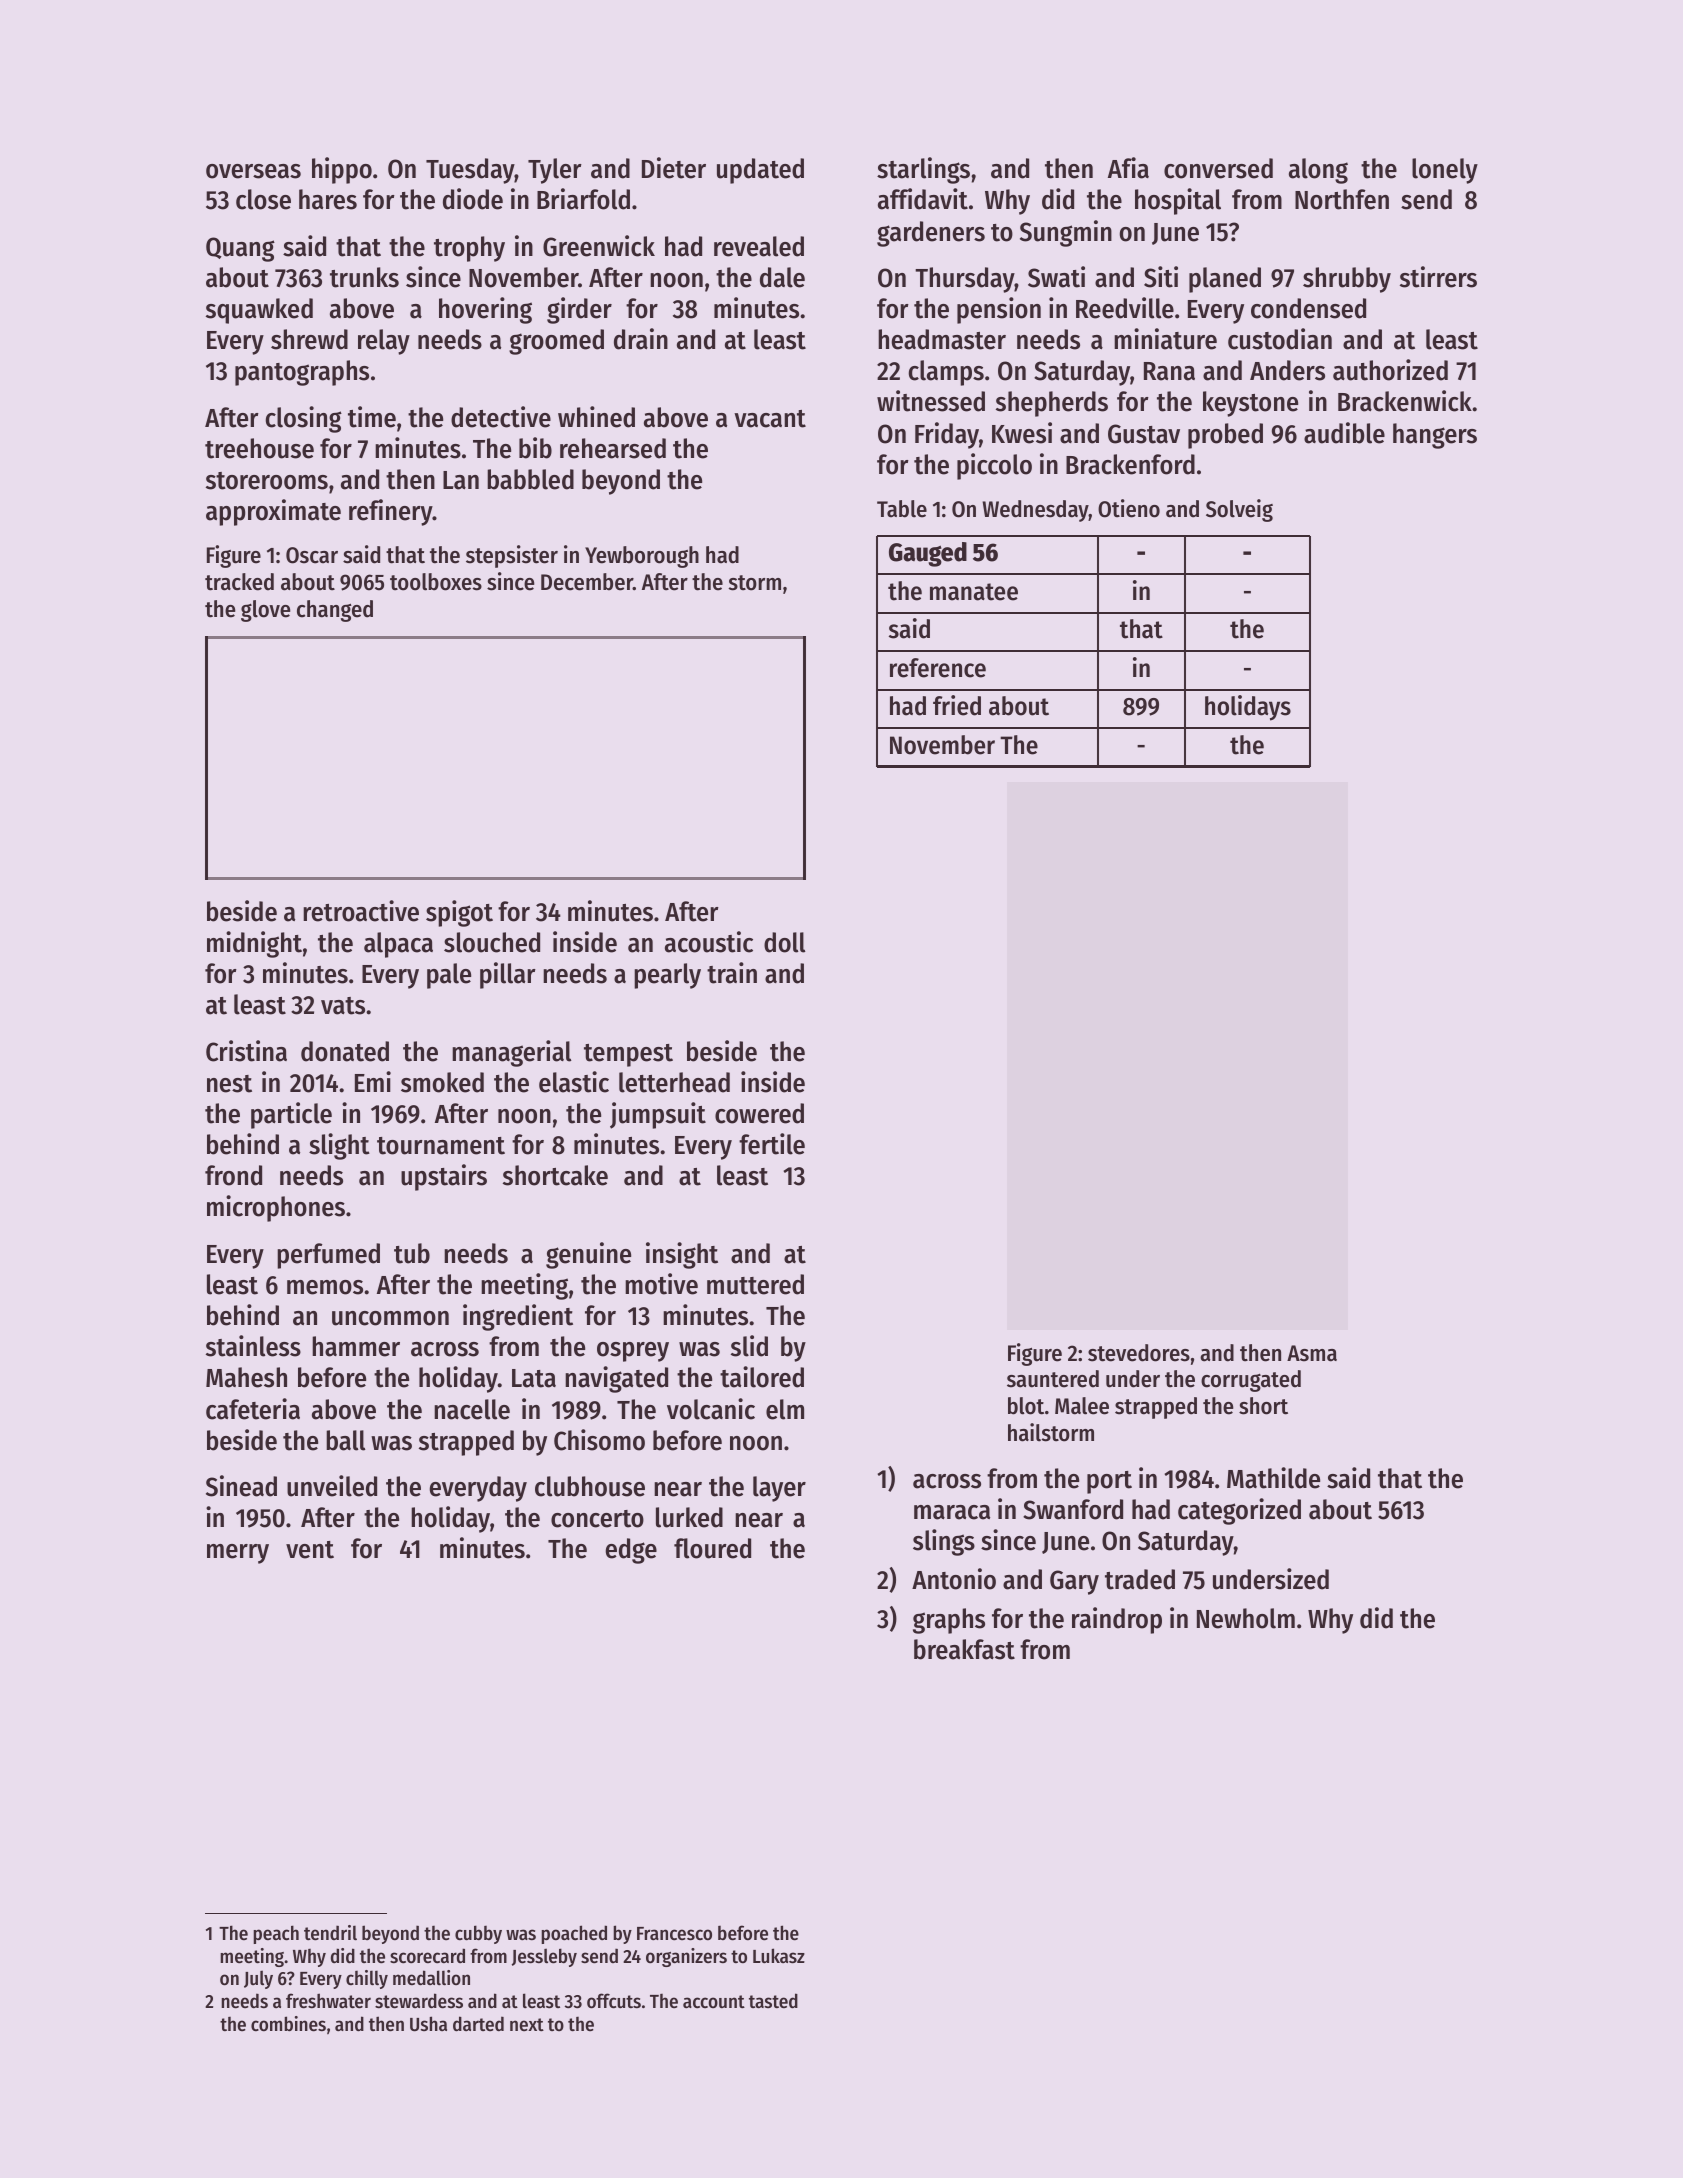 This document has height=2178, width=1683. What do you see at coordinates (772, 1144) in the document?
I see `fertile` at bounding box center [772, 1144].
